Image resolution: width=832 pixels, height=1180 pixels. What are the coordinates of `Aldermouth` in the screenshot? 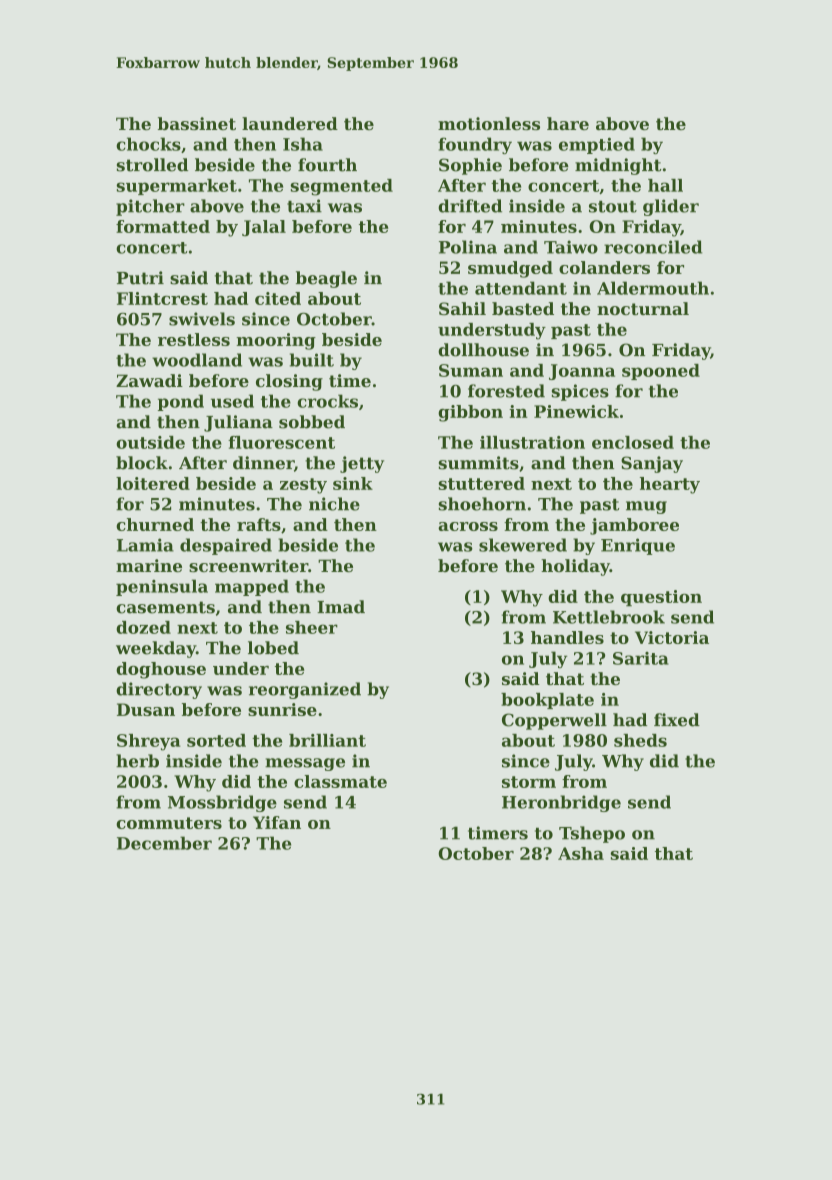 It's located at (653, 288).
